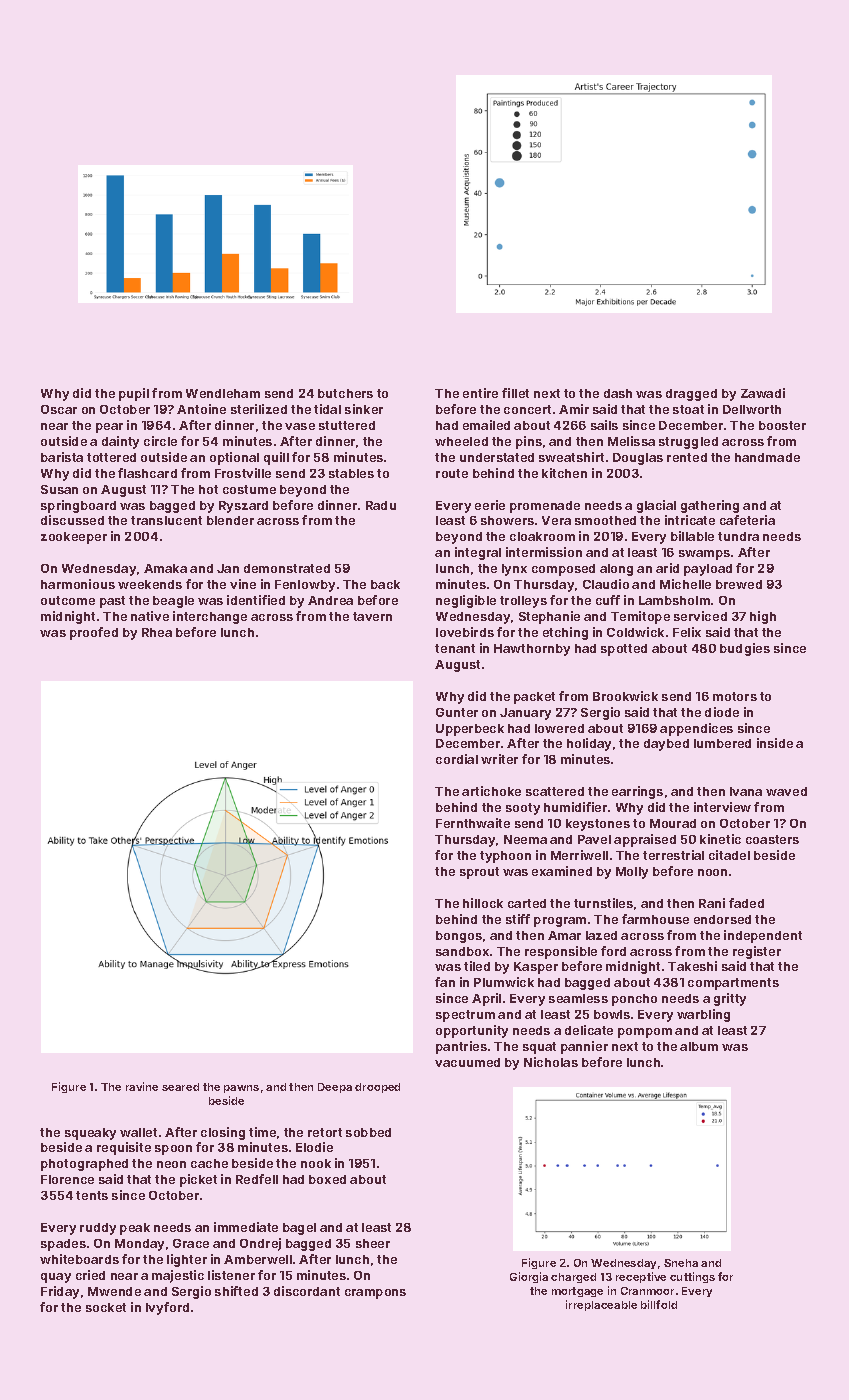  Describe the element at coordinates (681, 1263) in the page. I see `Sneha` at that location.
